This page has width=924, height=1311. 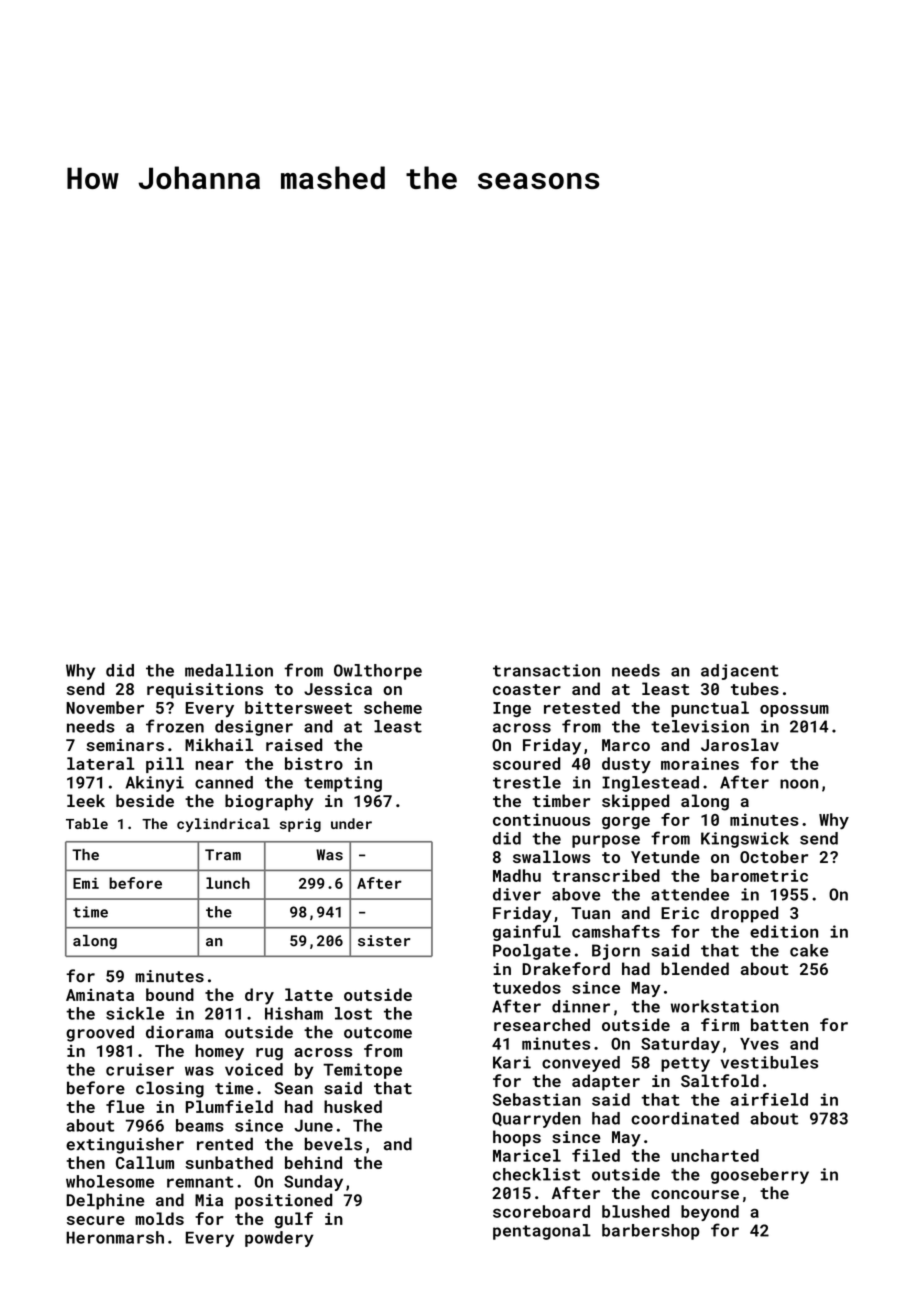 I want to click on barbershop, so click(x=650, y=1232).
